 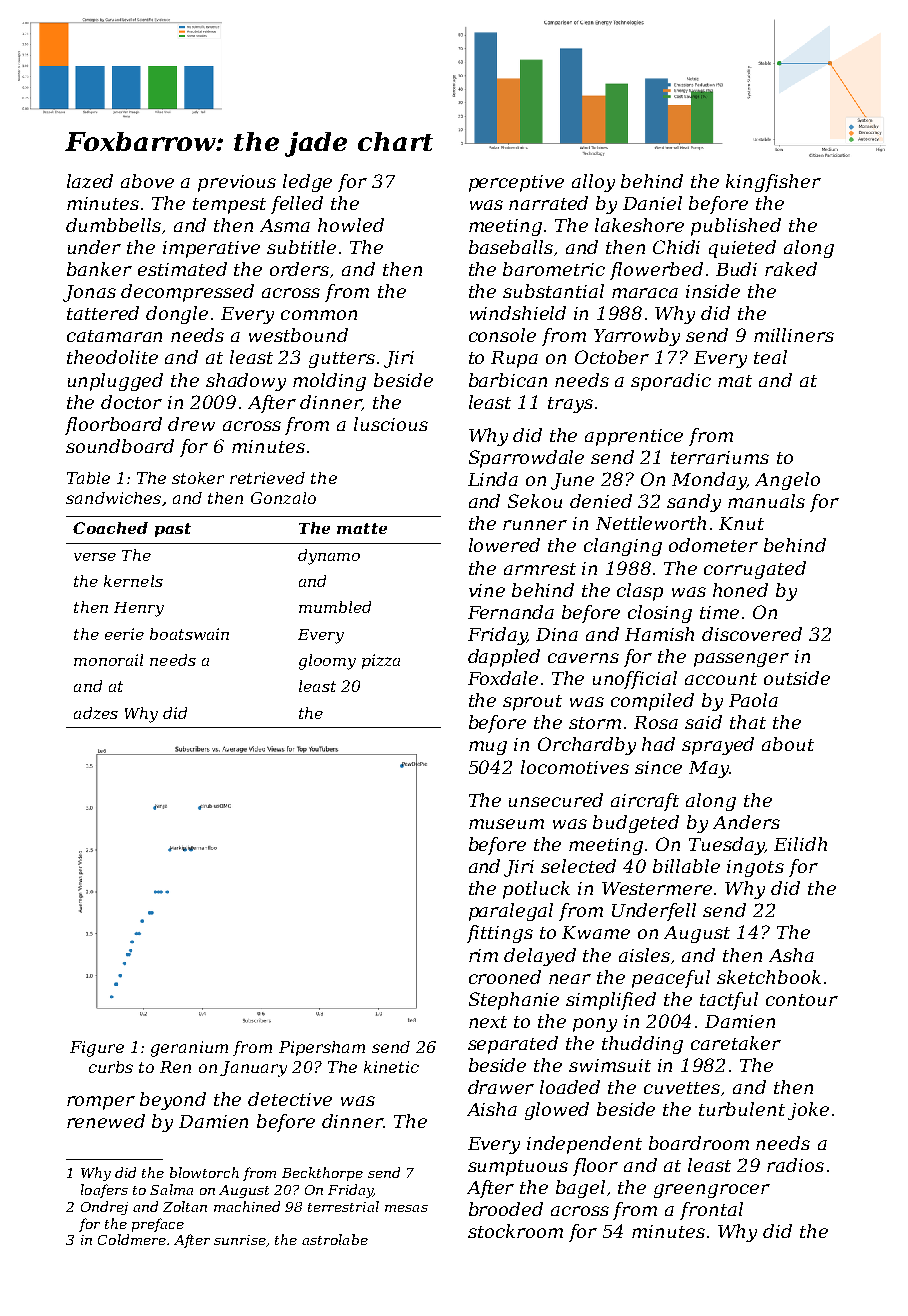 I want to click on clanging, so click(x=623, y=547).
